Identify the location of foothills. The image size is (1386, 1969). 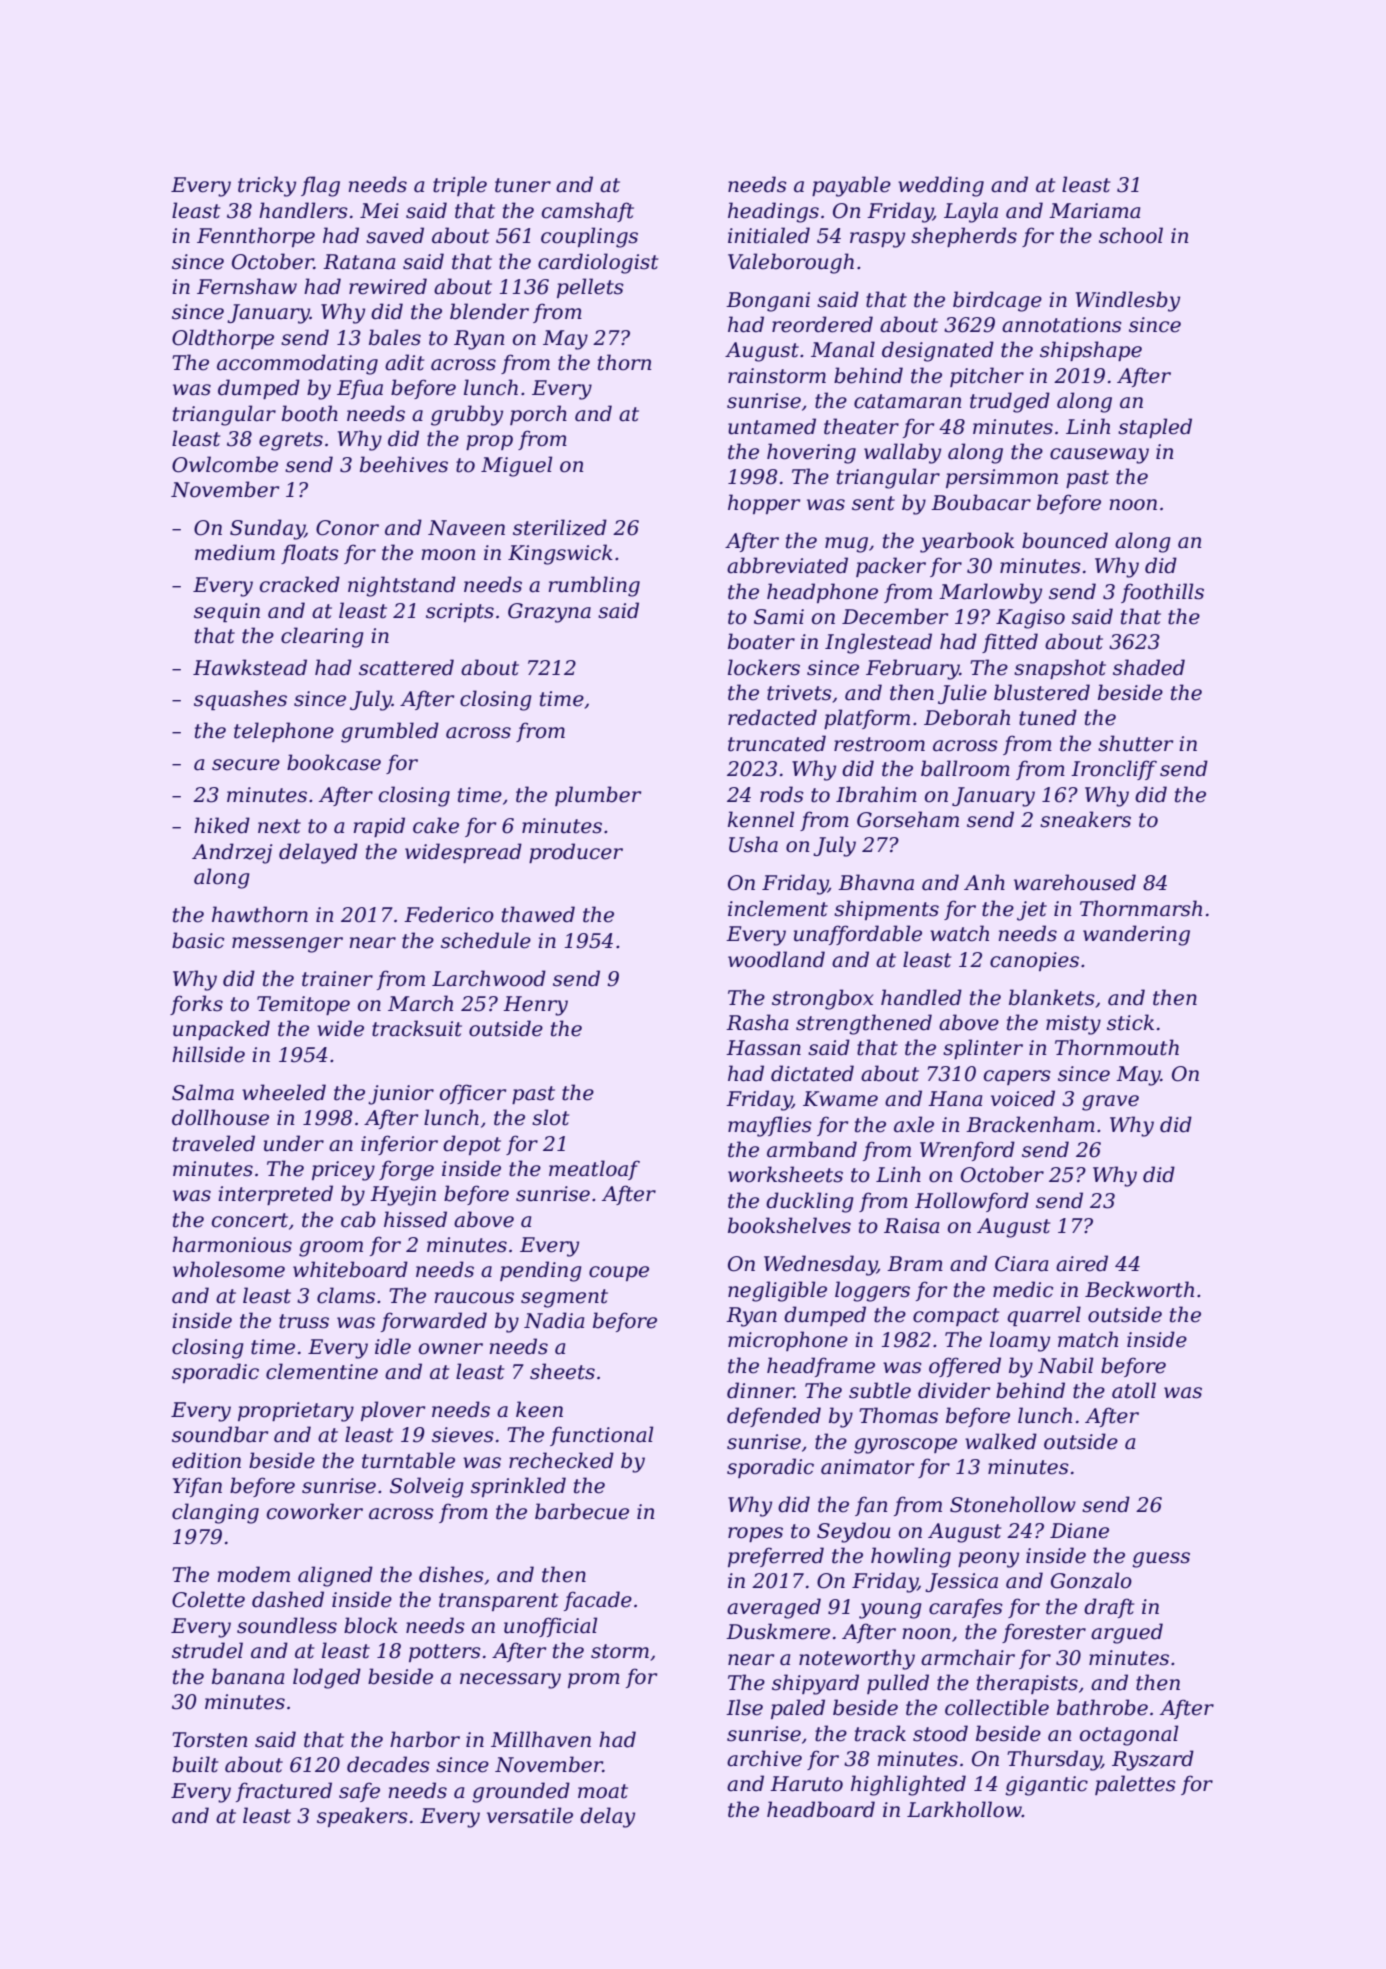
(1162, 593).
